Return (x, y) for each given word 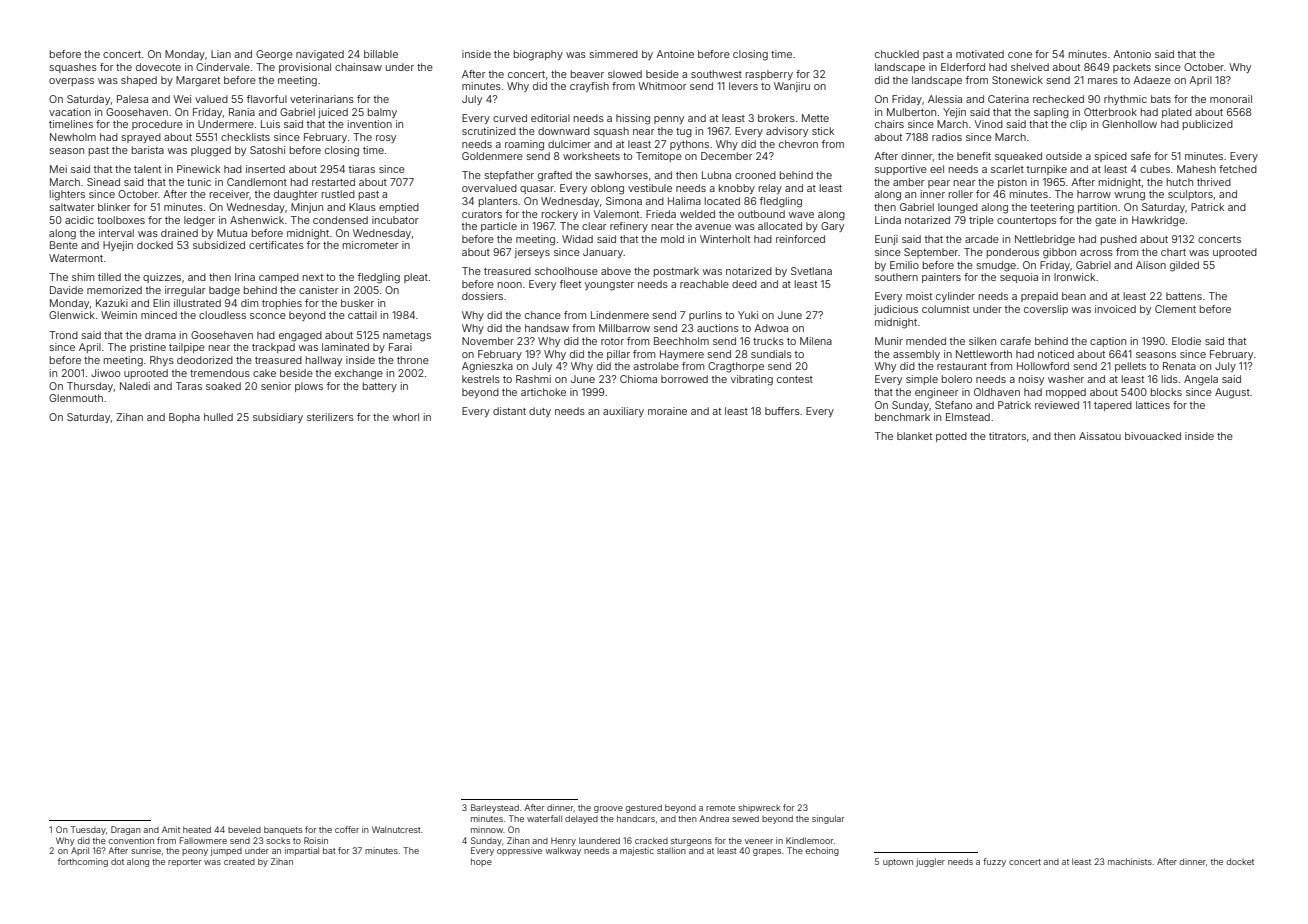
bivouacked (1153, 436)
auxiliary (623, 412)
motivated (980, 54)
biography (538, 55)
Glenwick (72, 315)
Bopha (184, 418)
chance (543, 315)
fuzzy (994, 862)
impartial (302, 851)
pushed (1119, 240)
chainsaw (358, 67)
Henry (563, 841)
